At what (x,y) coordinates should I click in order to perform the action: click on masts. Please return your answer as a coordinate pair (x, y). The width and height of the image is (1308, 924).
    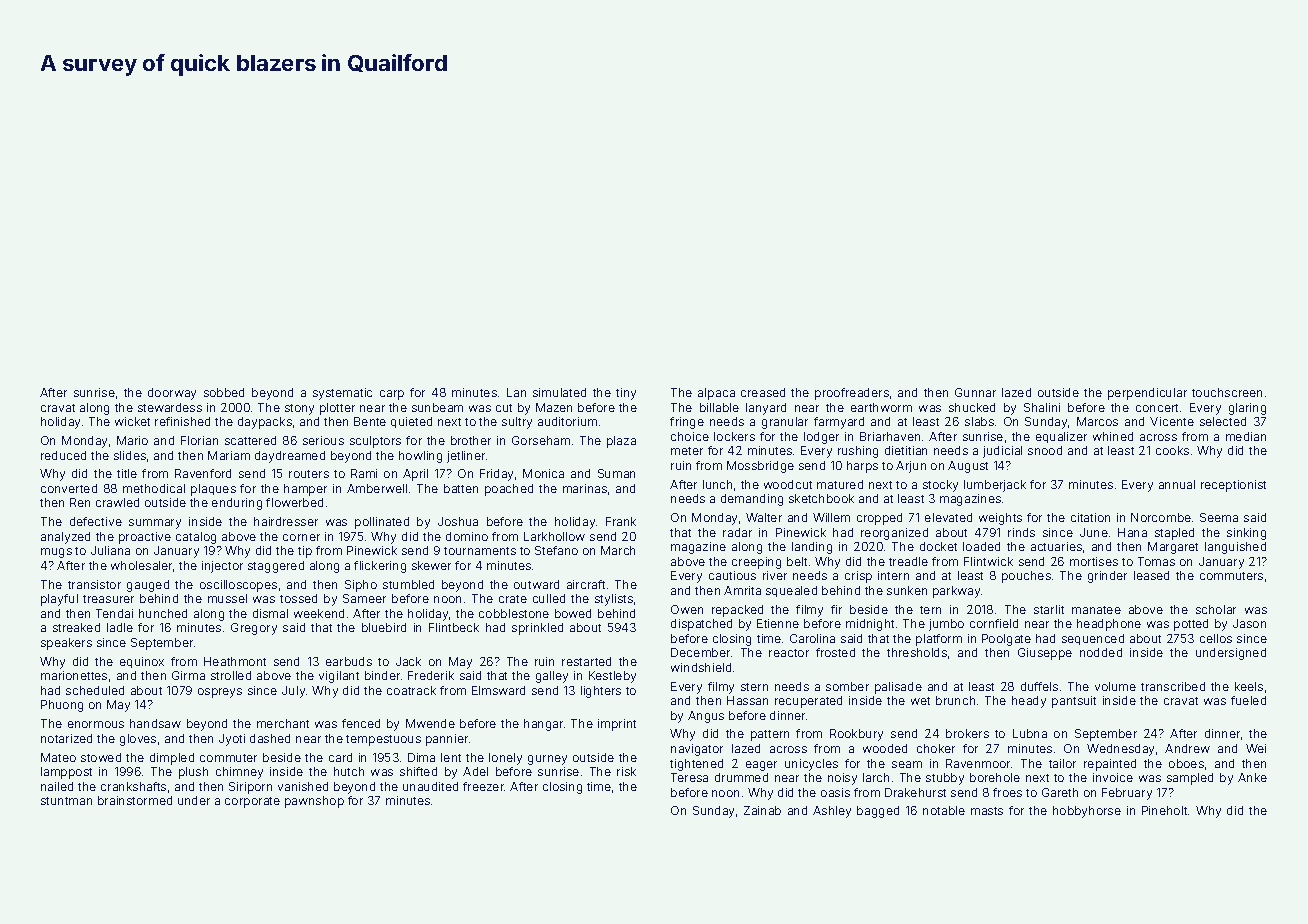
    Looking at the image, I should click on (987, 811).
